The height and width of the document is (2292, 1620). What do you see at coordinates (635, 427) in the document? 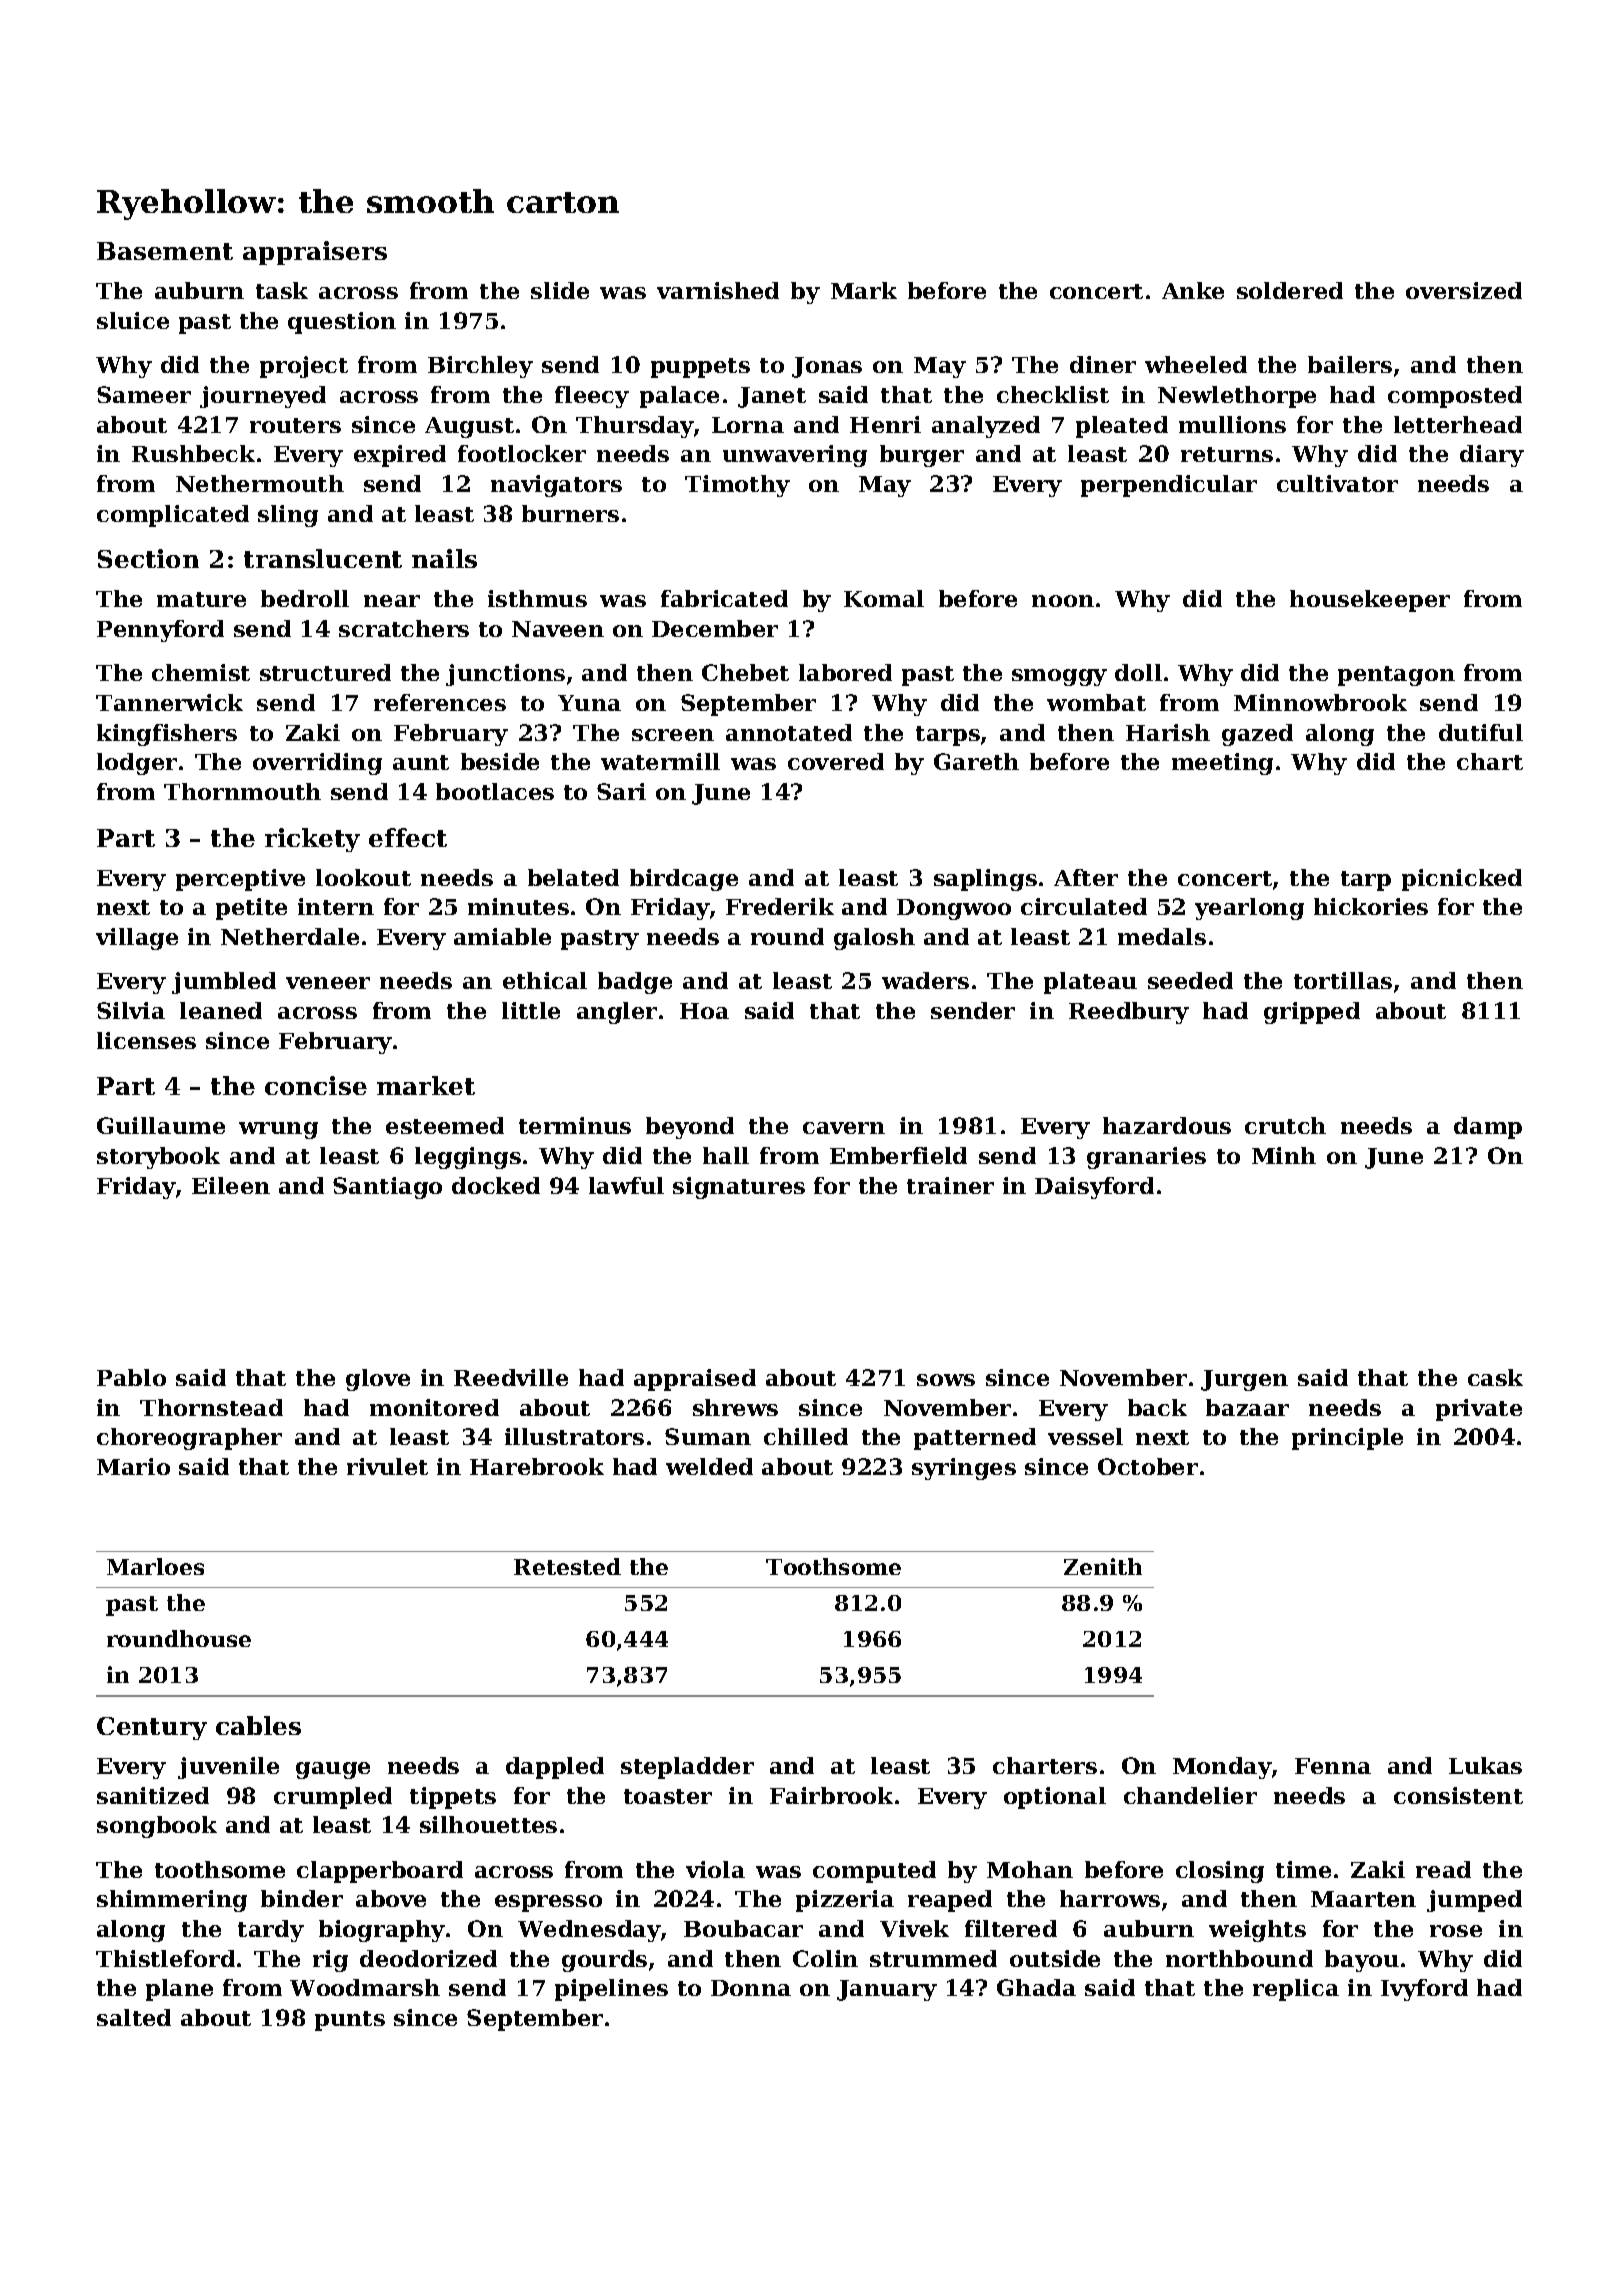
I see `Thursday` at bounding box center [635, 427].
